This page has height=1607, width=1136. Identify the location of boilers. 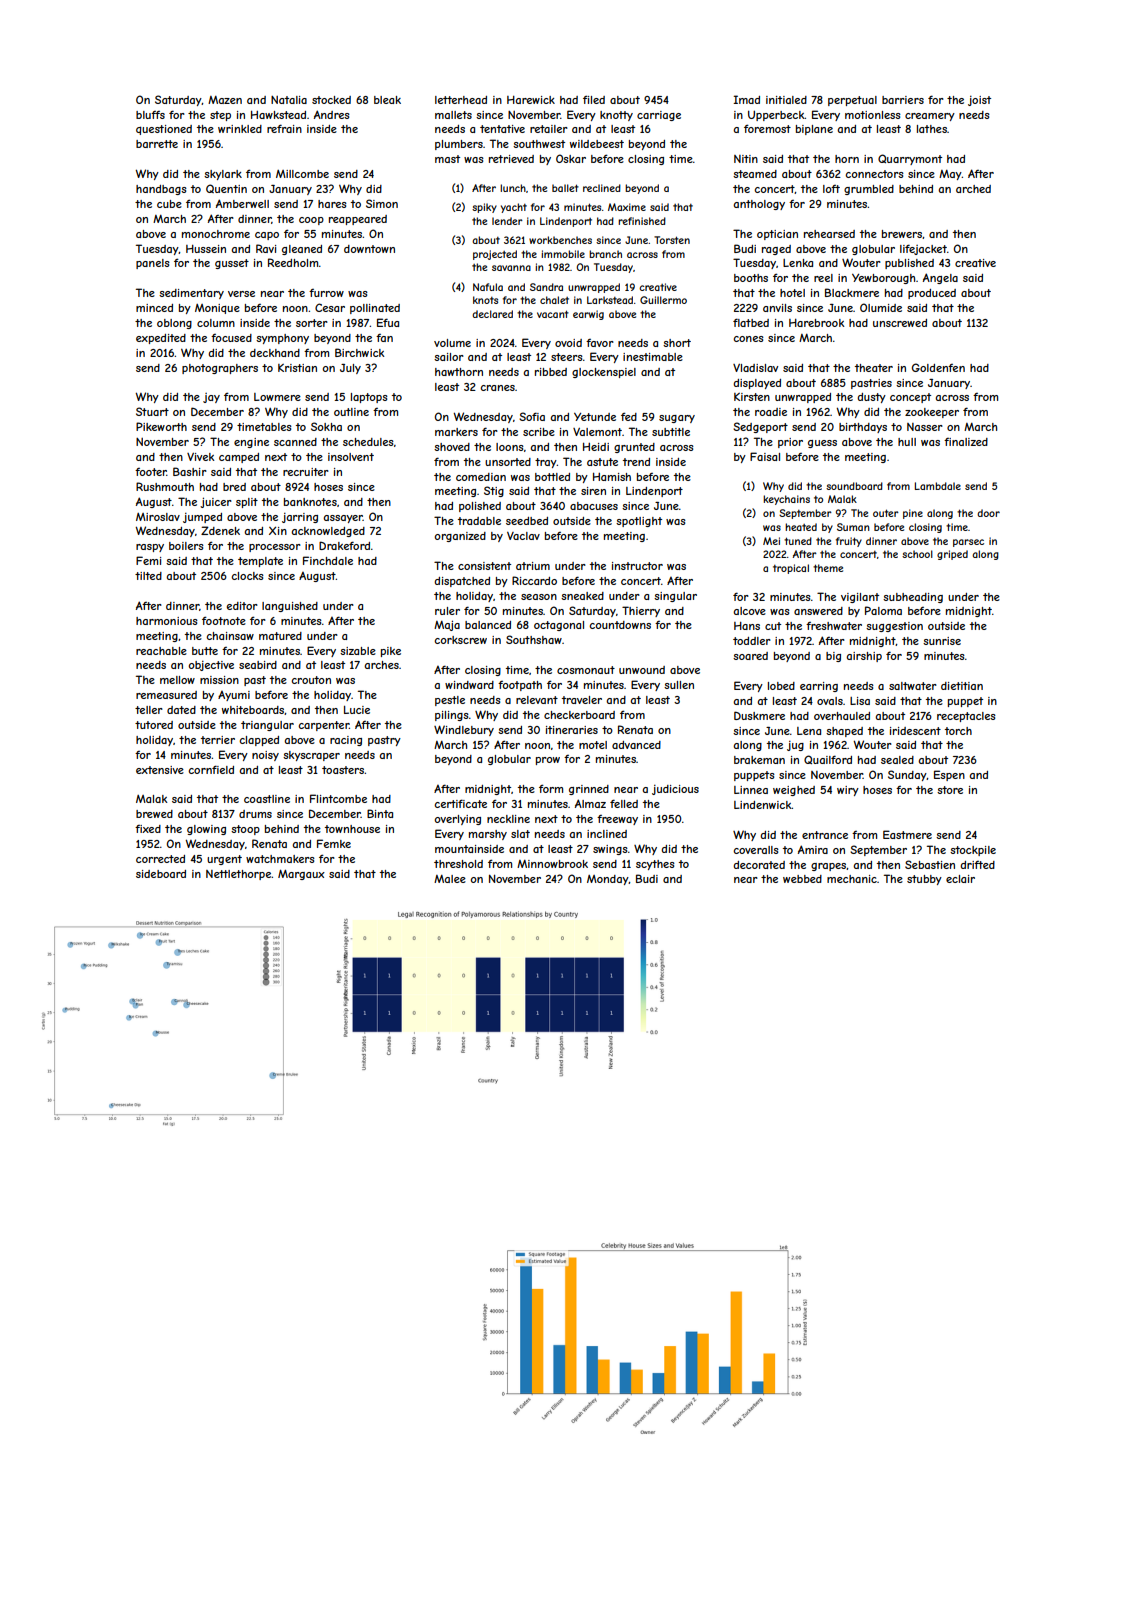
(186, 546).
